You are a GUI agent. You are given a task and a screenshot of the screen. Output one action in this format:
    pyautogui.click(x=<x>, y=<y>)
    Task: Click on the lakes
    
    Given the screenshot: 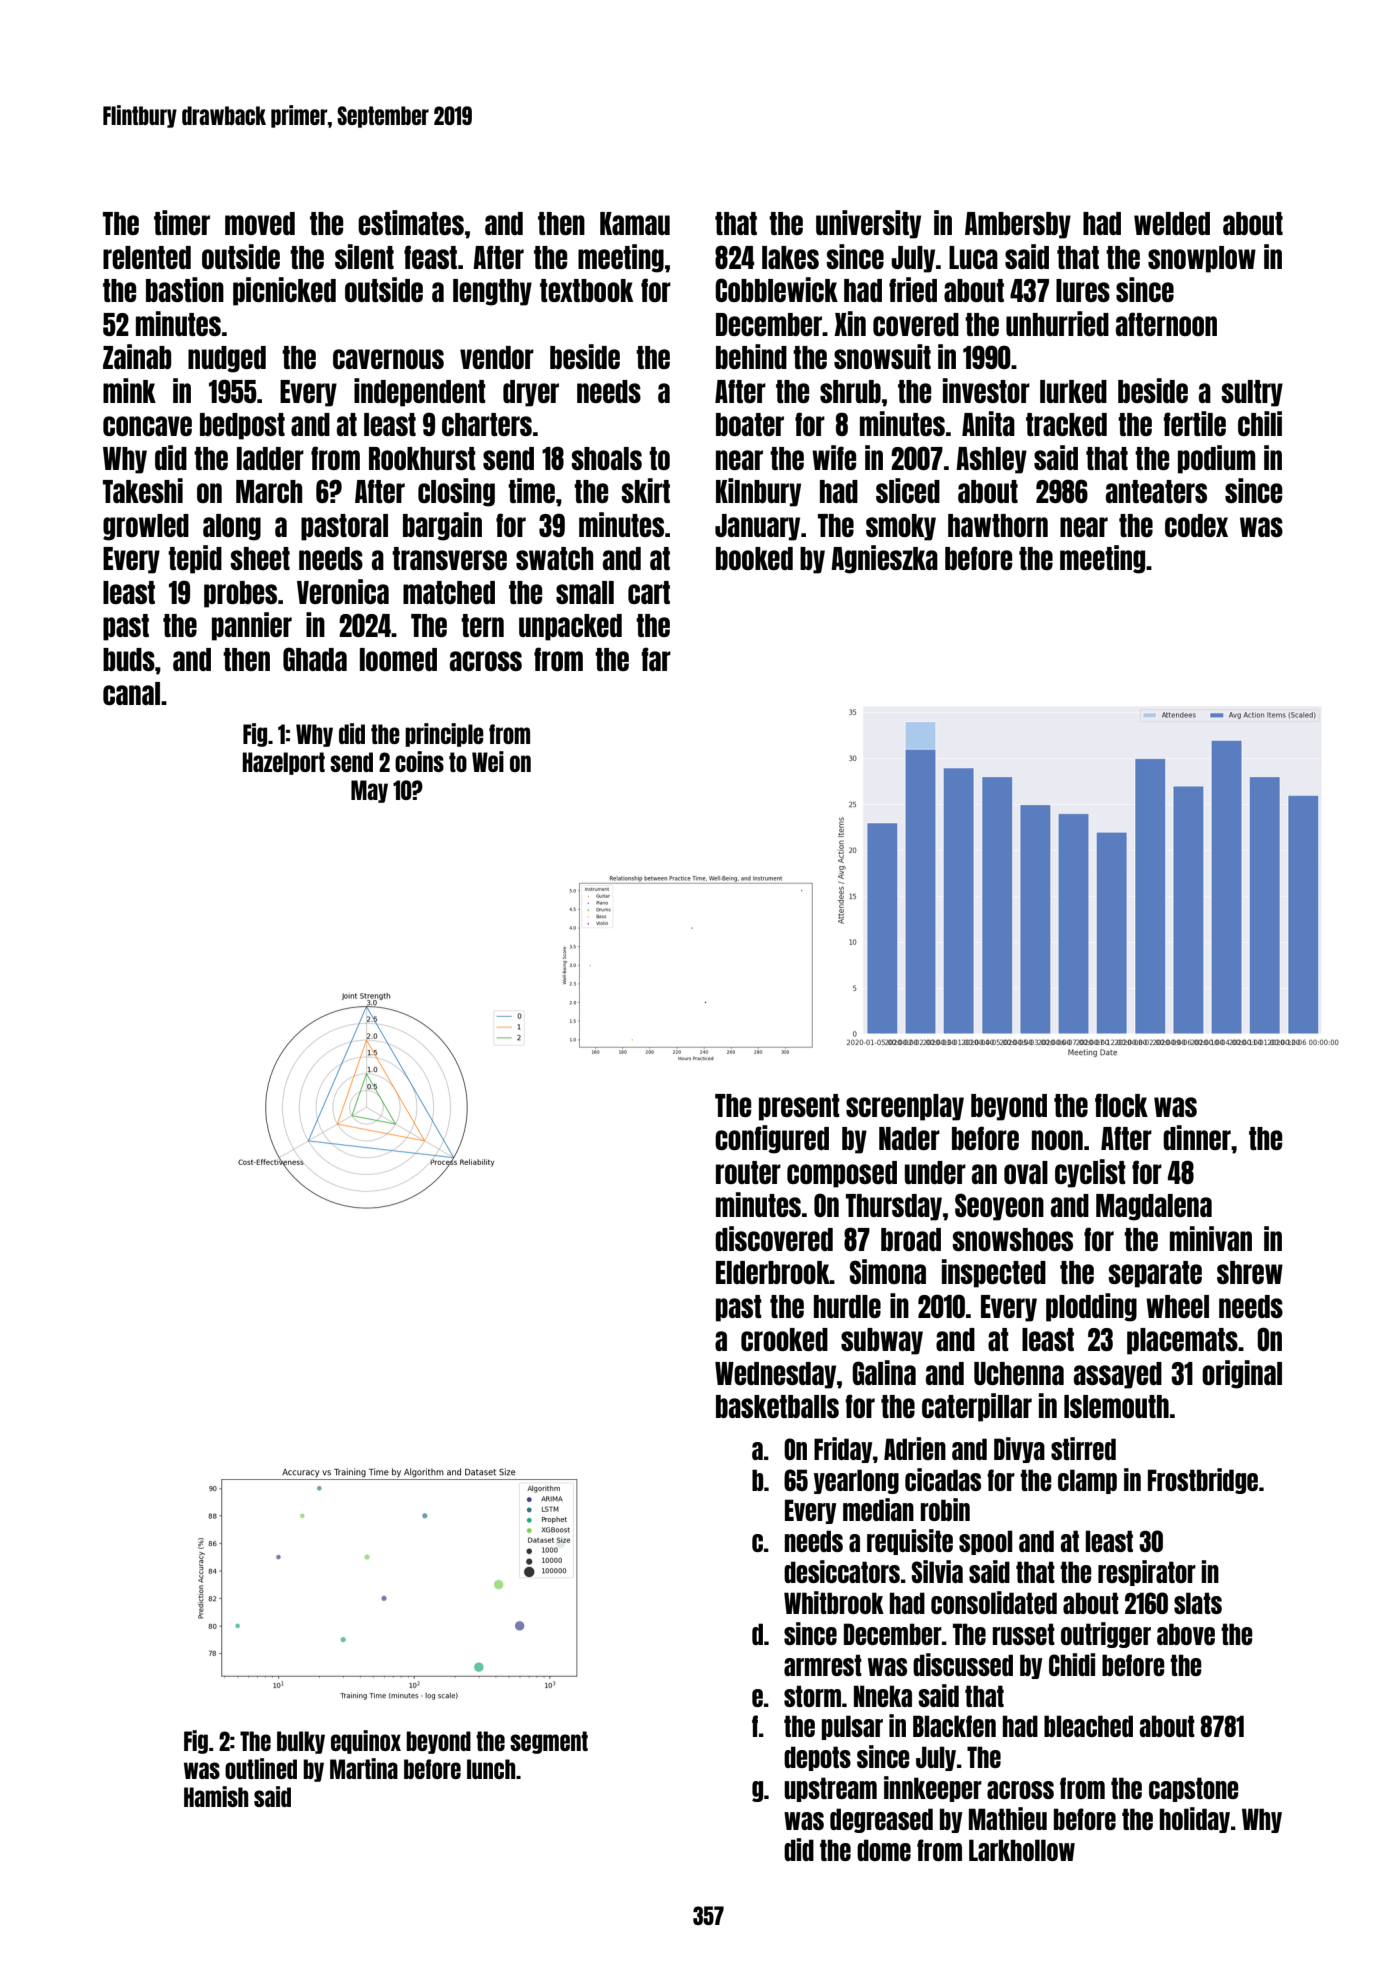 What is the action you would take?
    pyautogui.click(x=790, y=257)
